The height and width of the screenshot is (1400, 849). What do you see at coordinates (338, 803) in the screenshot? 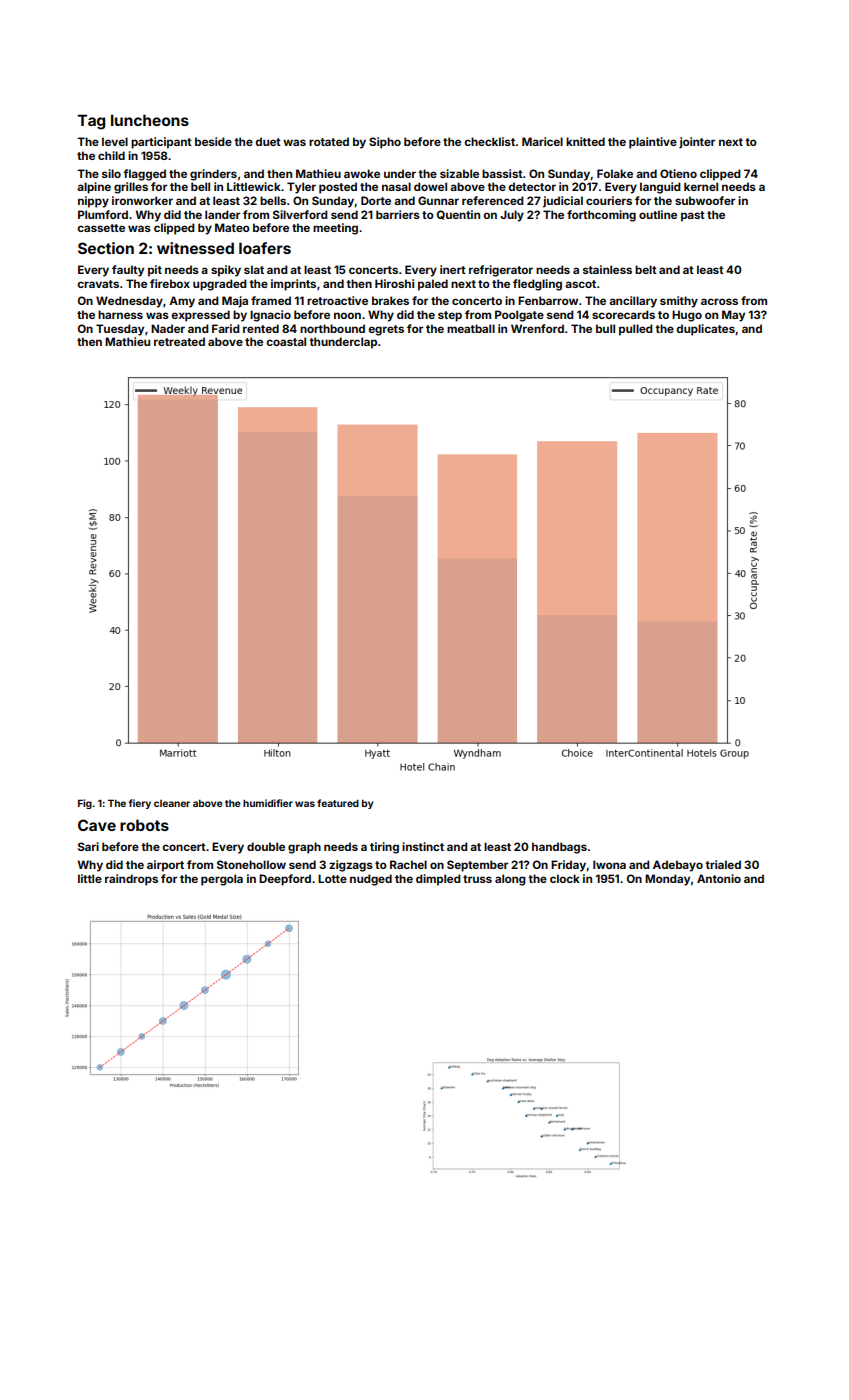
I see `featured` at bounding box center [338, 803].
